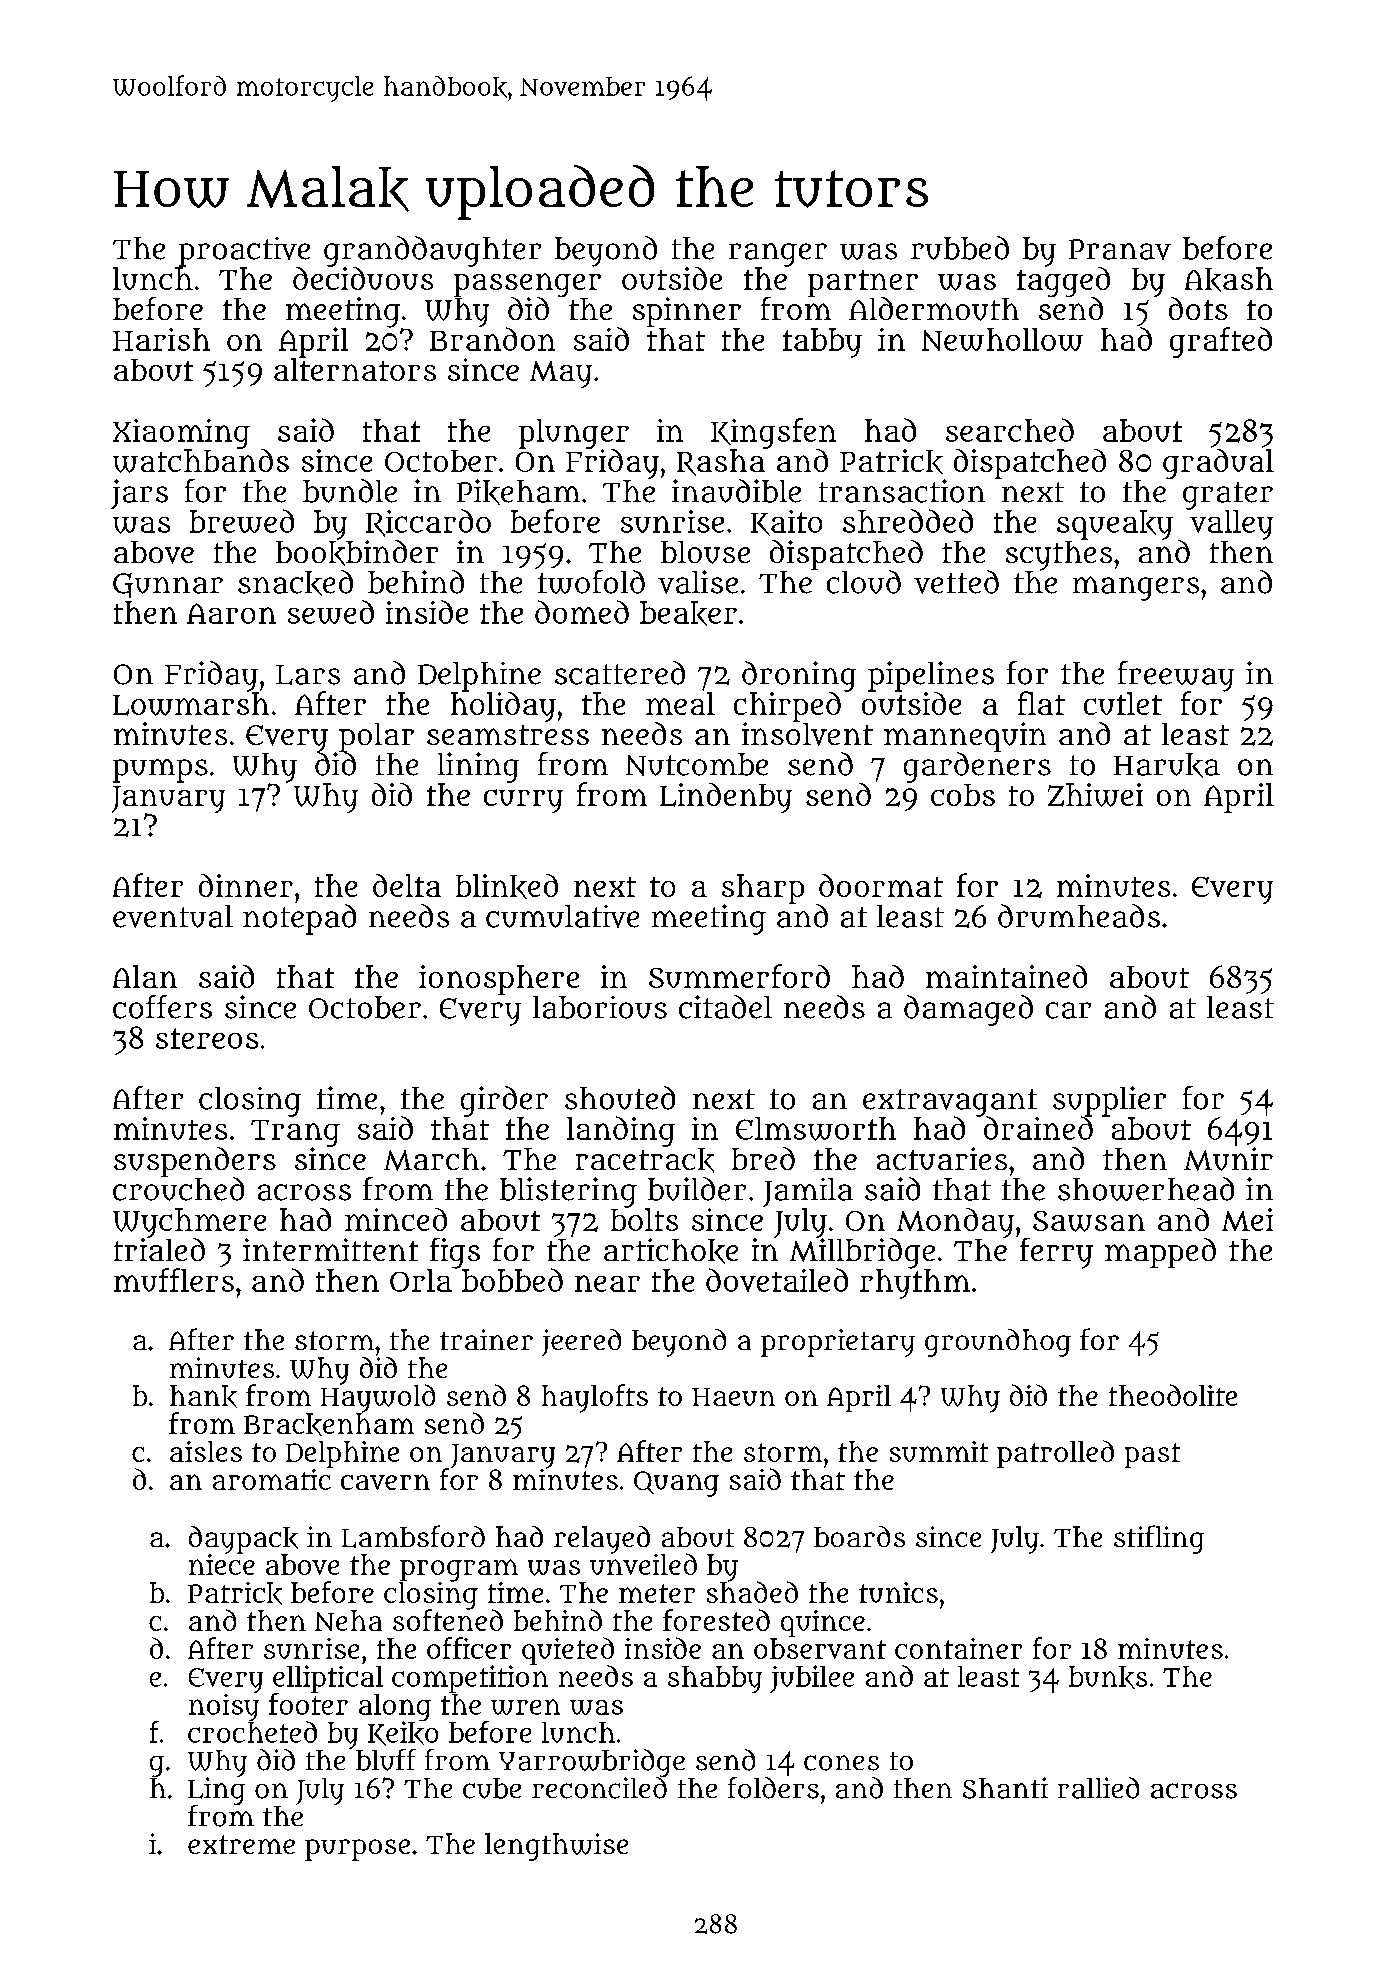 Image resolution: width=1386 pixels, height=1969 pixels. I want to click on Elmsworth, so click(816, 1129).
